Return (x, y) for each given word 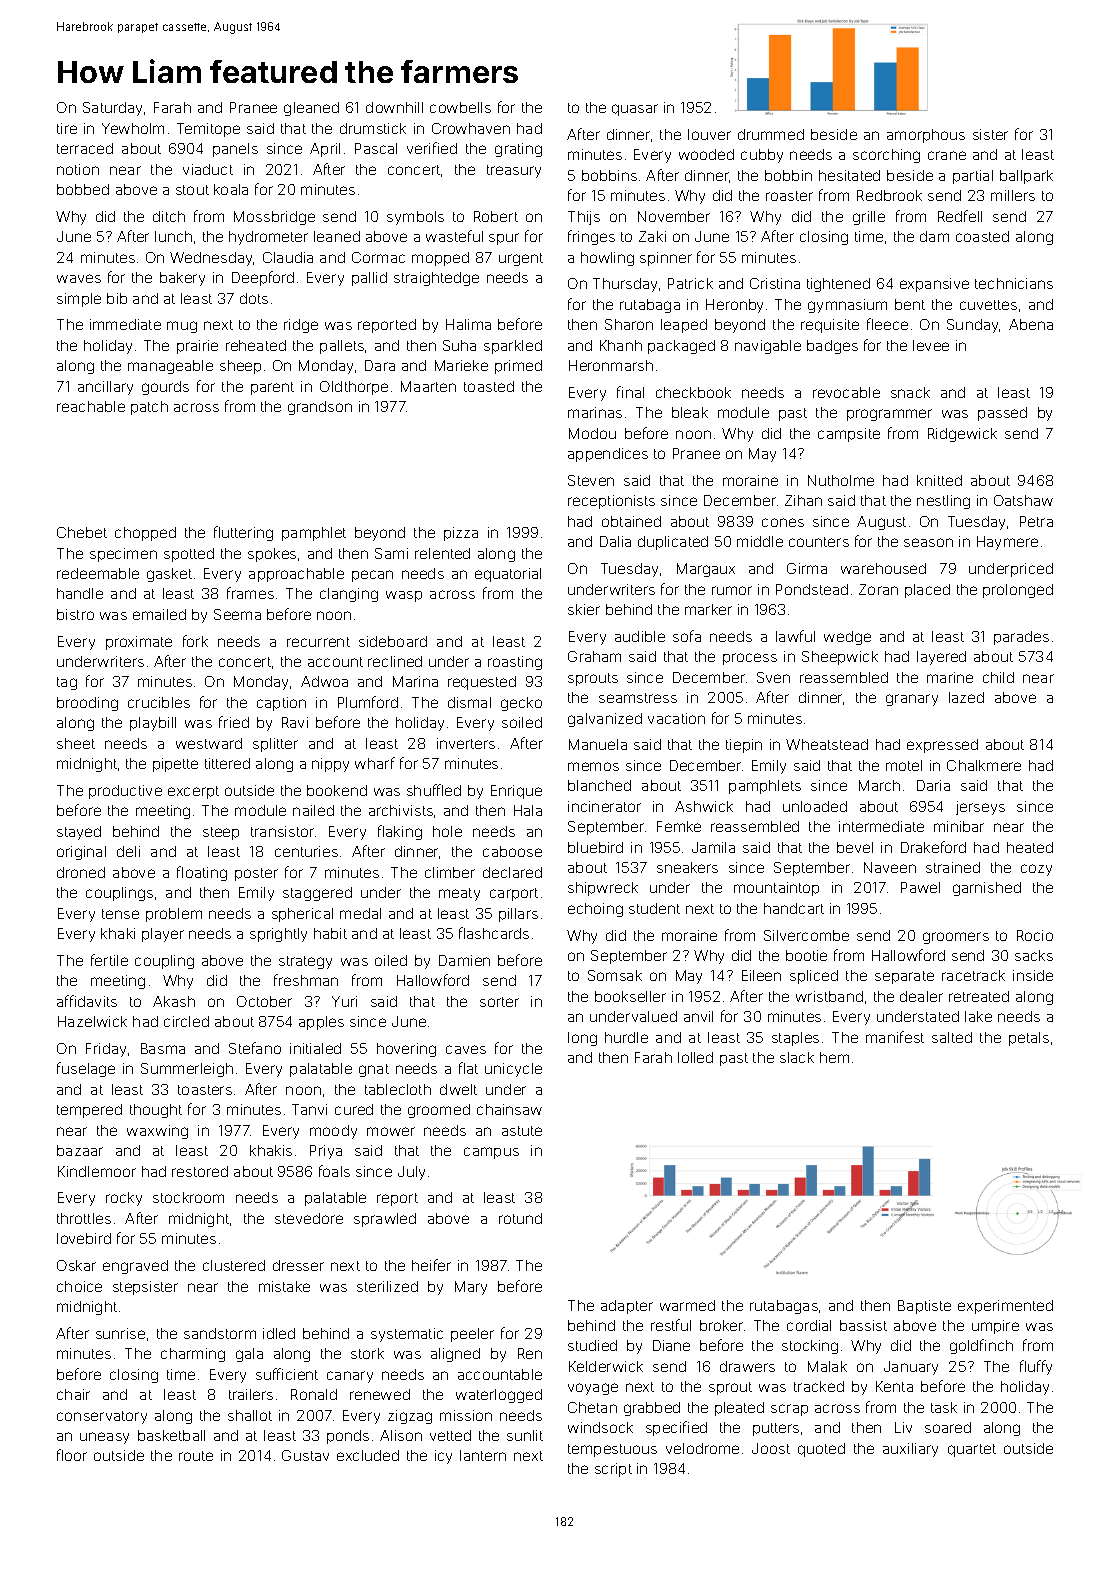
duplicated (673, 543)
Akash (174, 1001)
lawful (795, 636)
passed (1002, 414)
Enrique (516, 792)
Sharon (629, 324)
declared (512, 872)
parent (272, 388)
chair (73, 1394)
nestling (943, 502)
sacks (1034, 955)
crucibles (159, 702)
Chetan (592, 1407)
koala (231, 189)
